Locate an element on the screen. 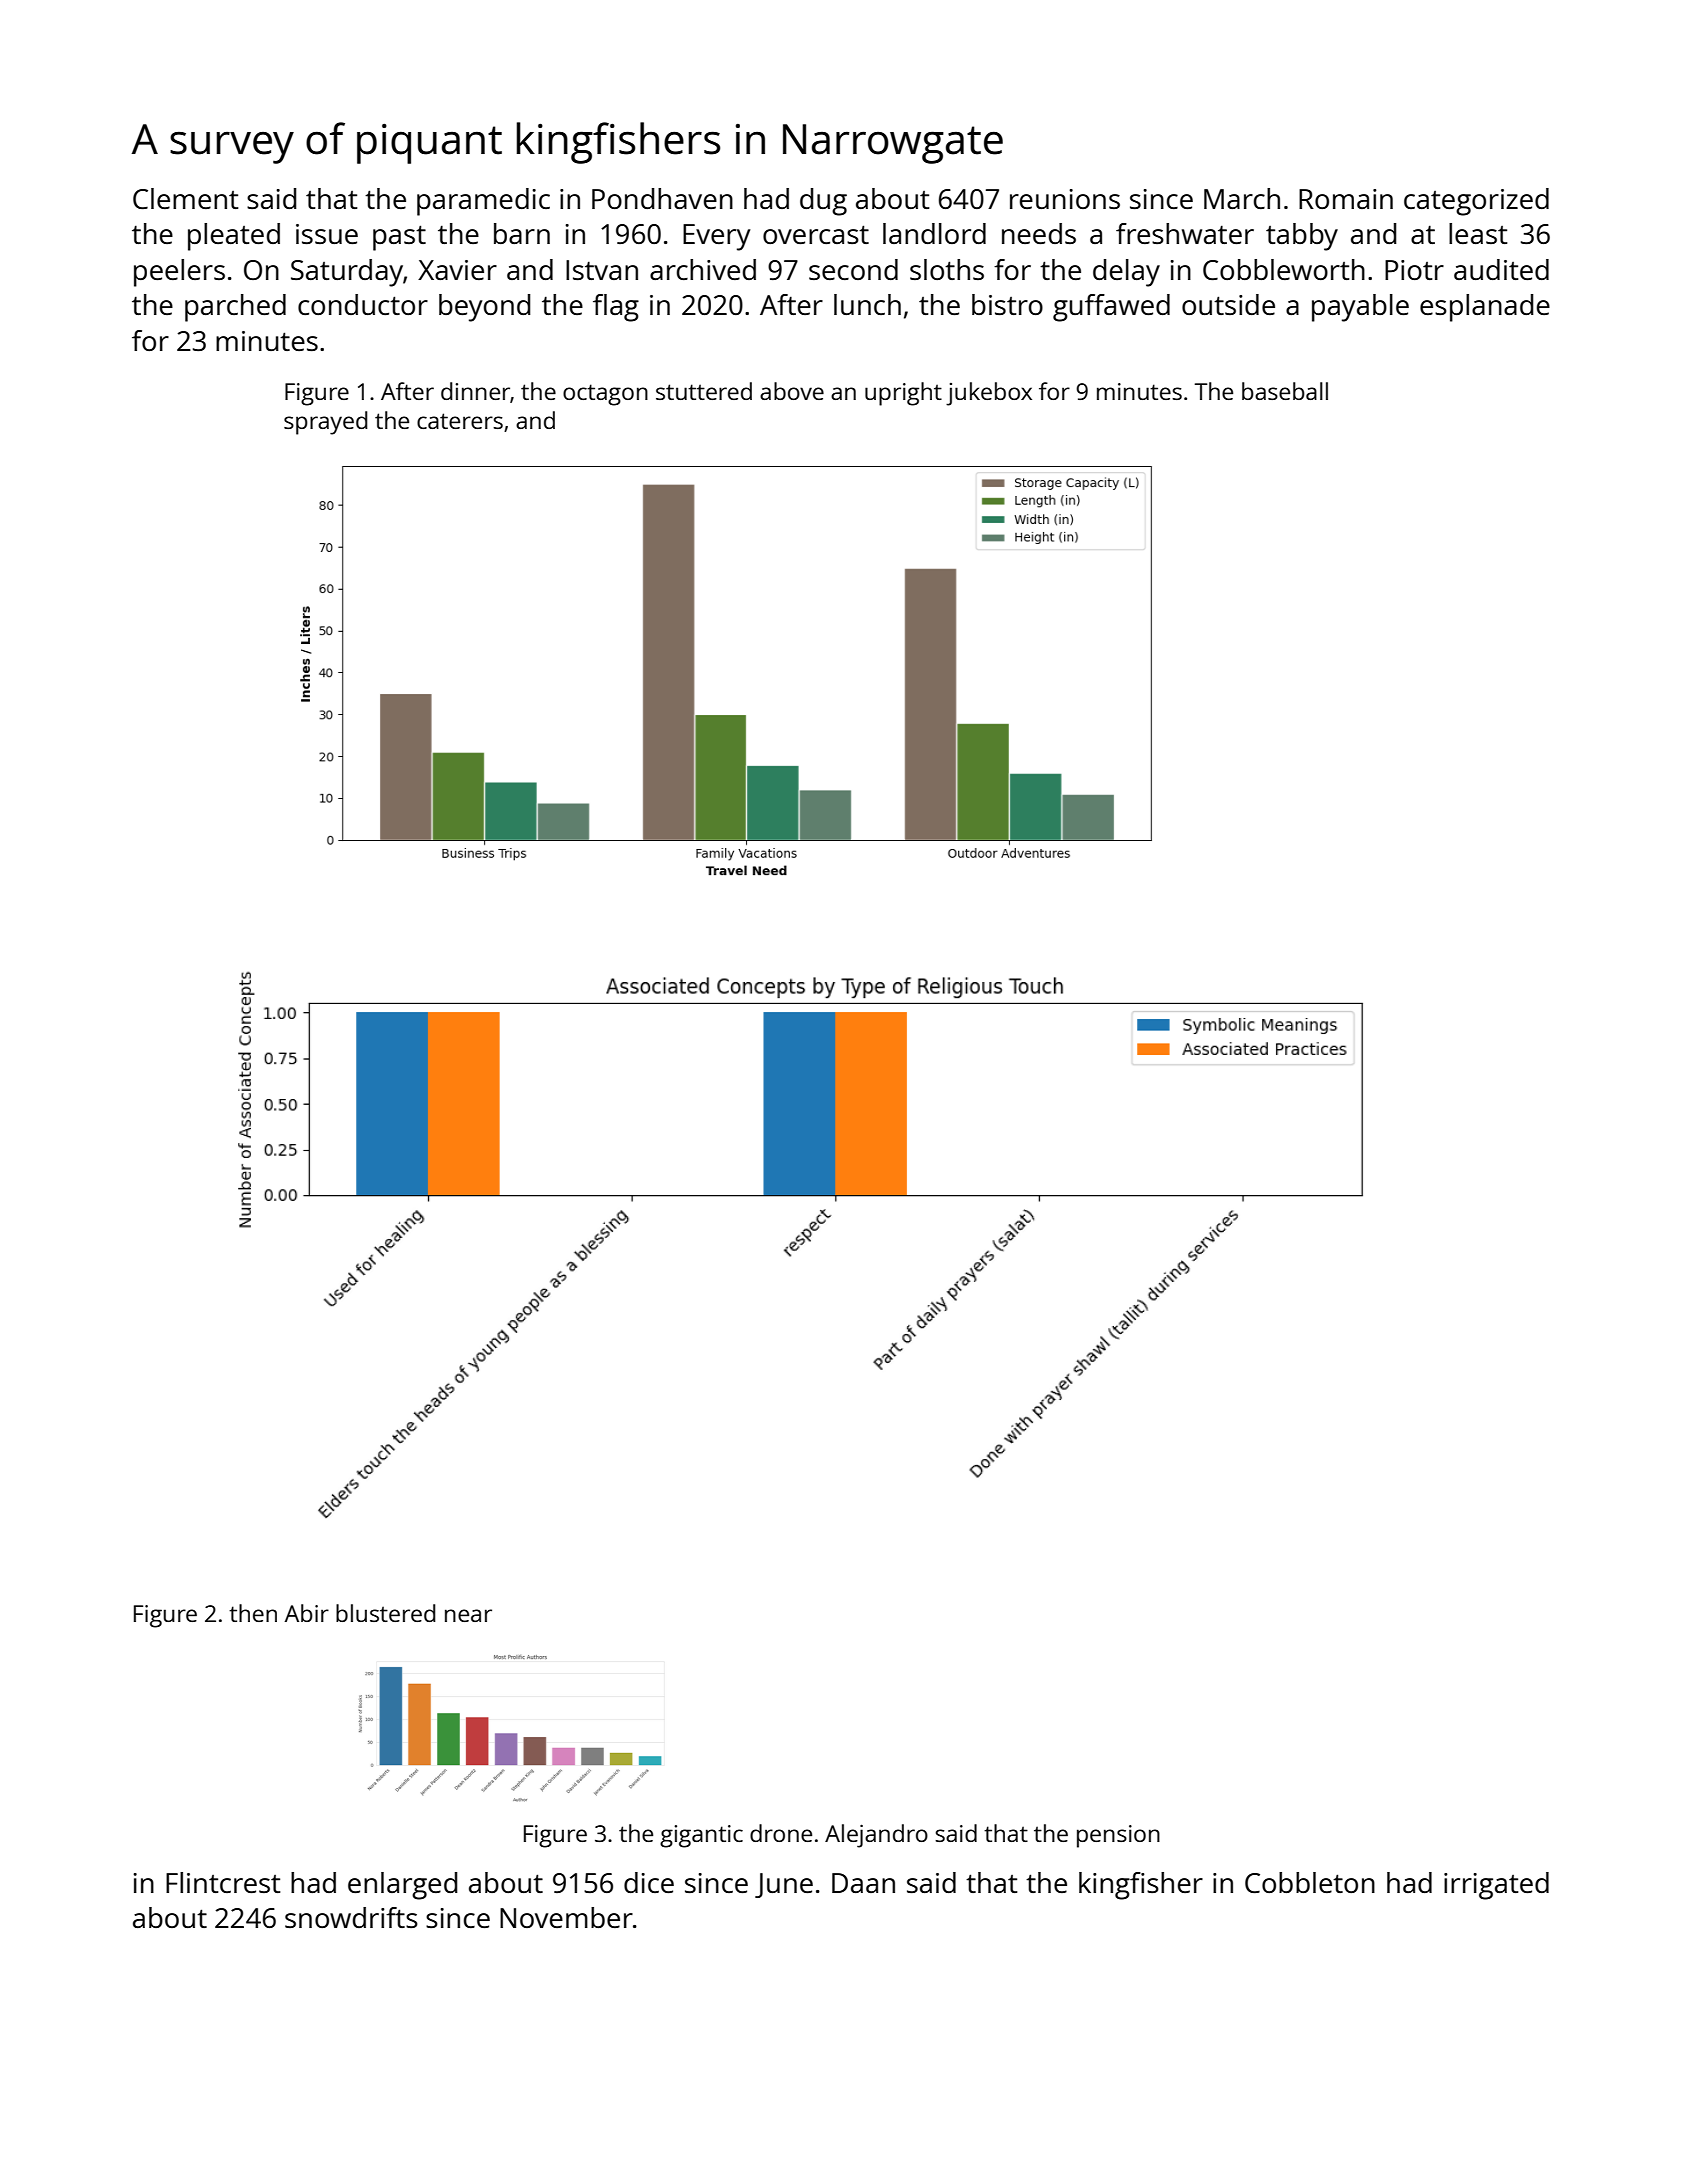  bistro is located at coordinates (1007, 304).
